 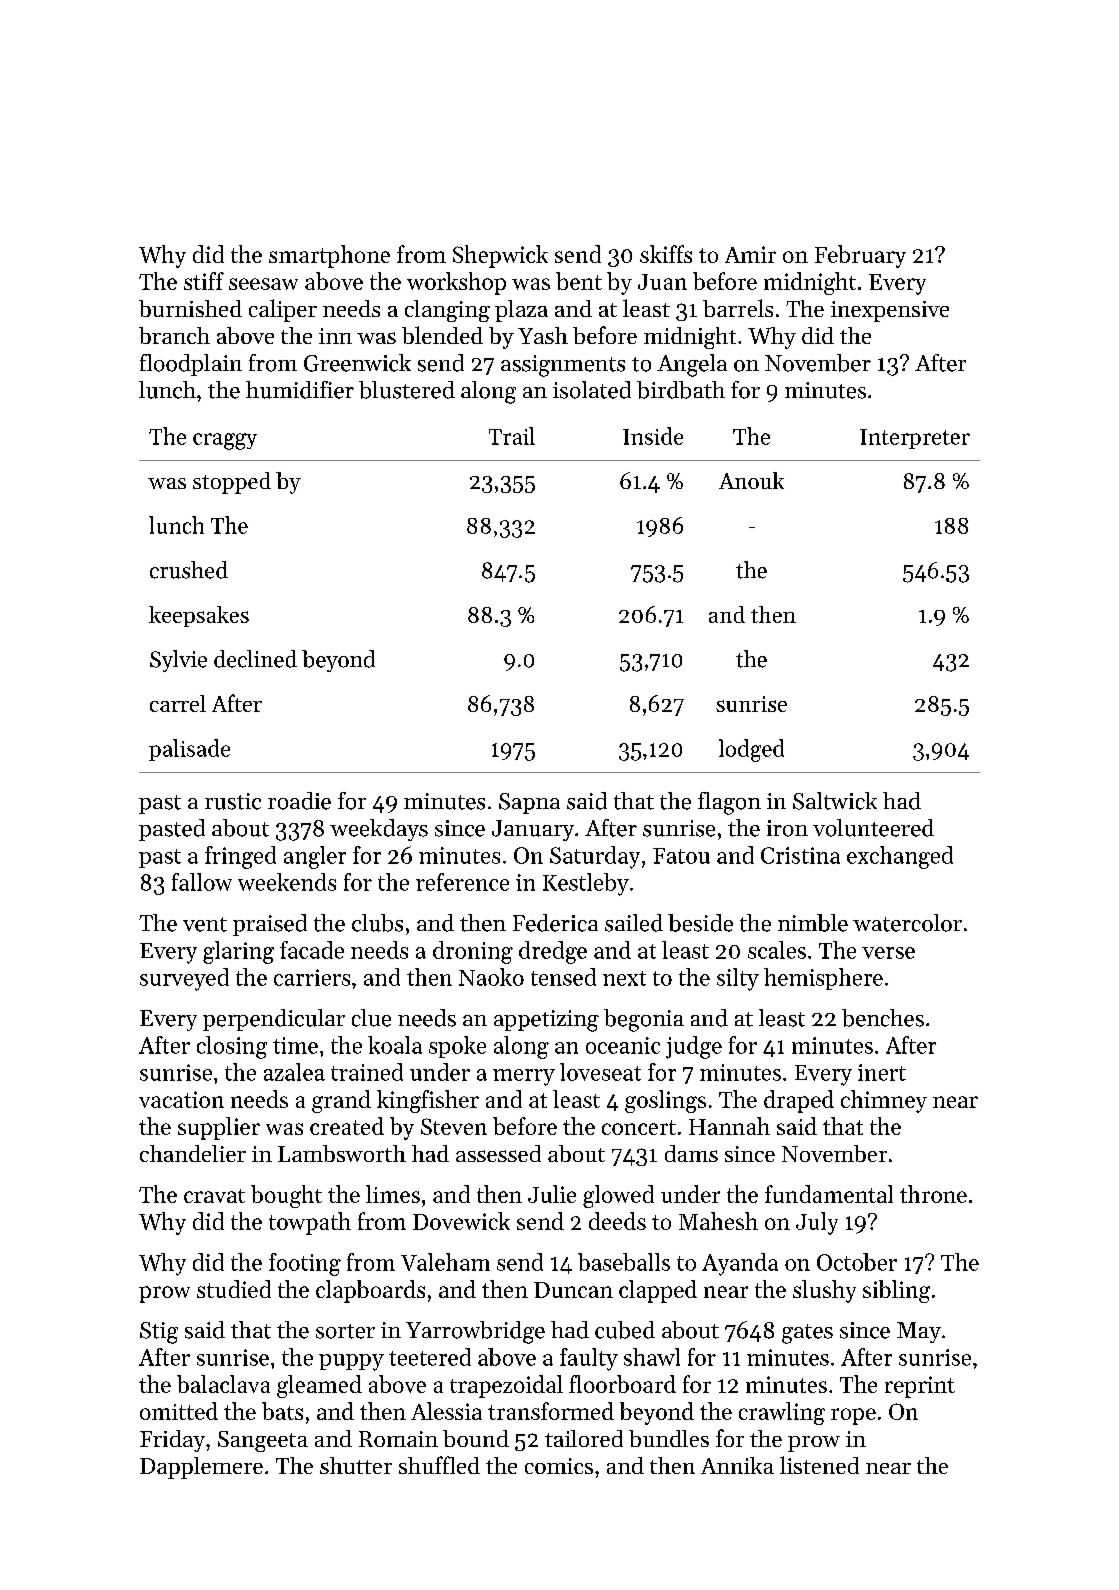 What do you see at coordinates (225, 441) in the screenshot?
I see `craggy` at bounding box center [225, 441].
